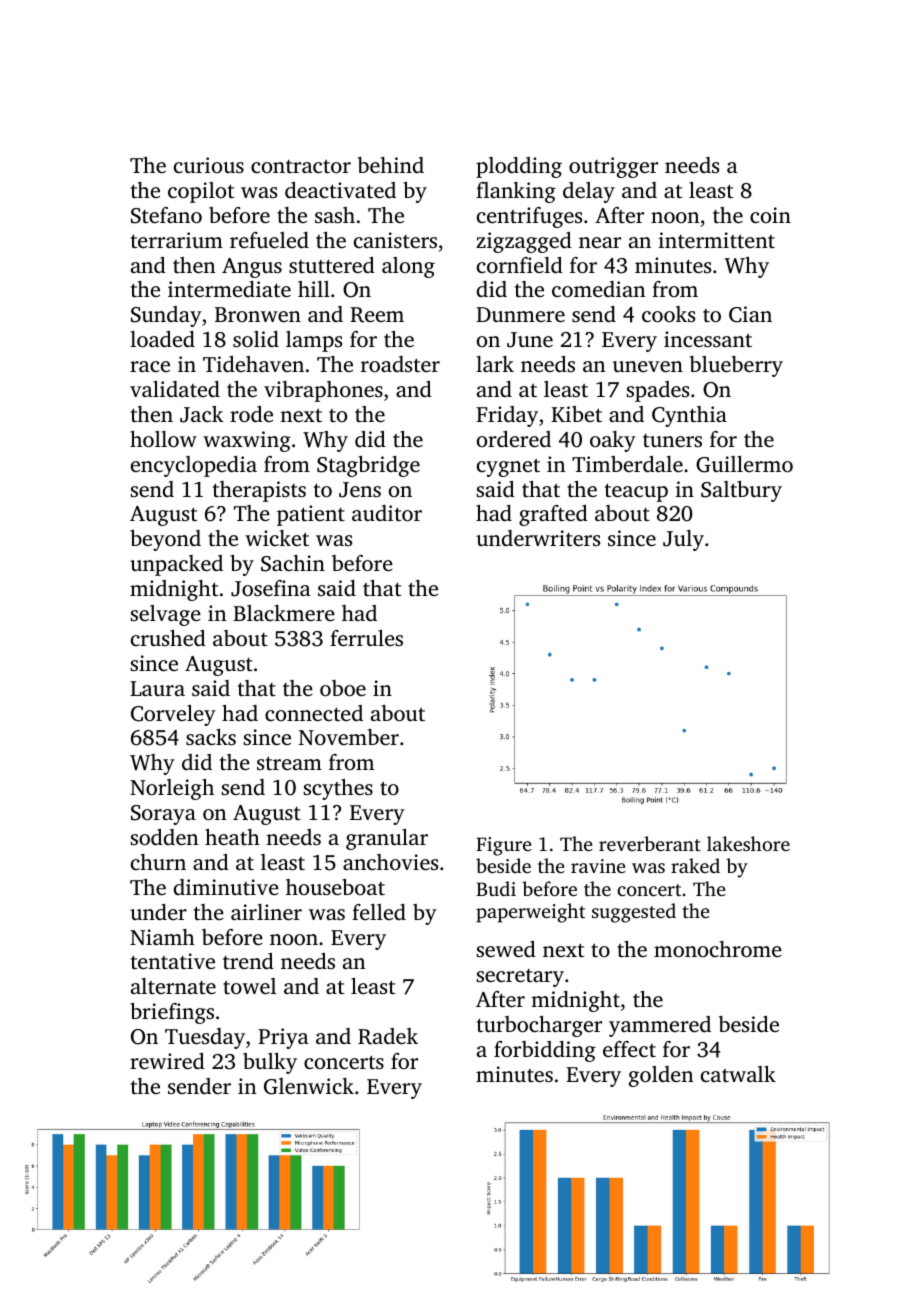  Describe the element at coordinates (636, 492) in the screenshot. I see `teacup` at that location.
